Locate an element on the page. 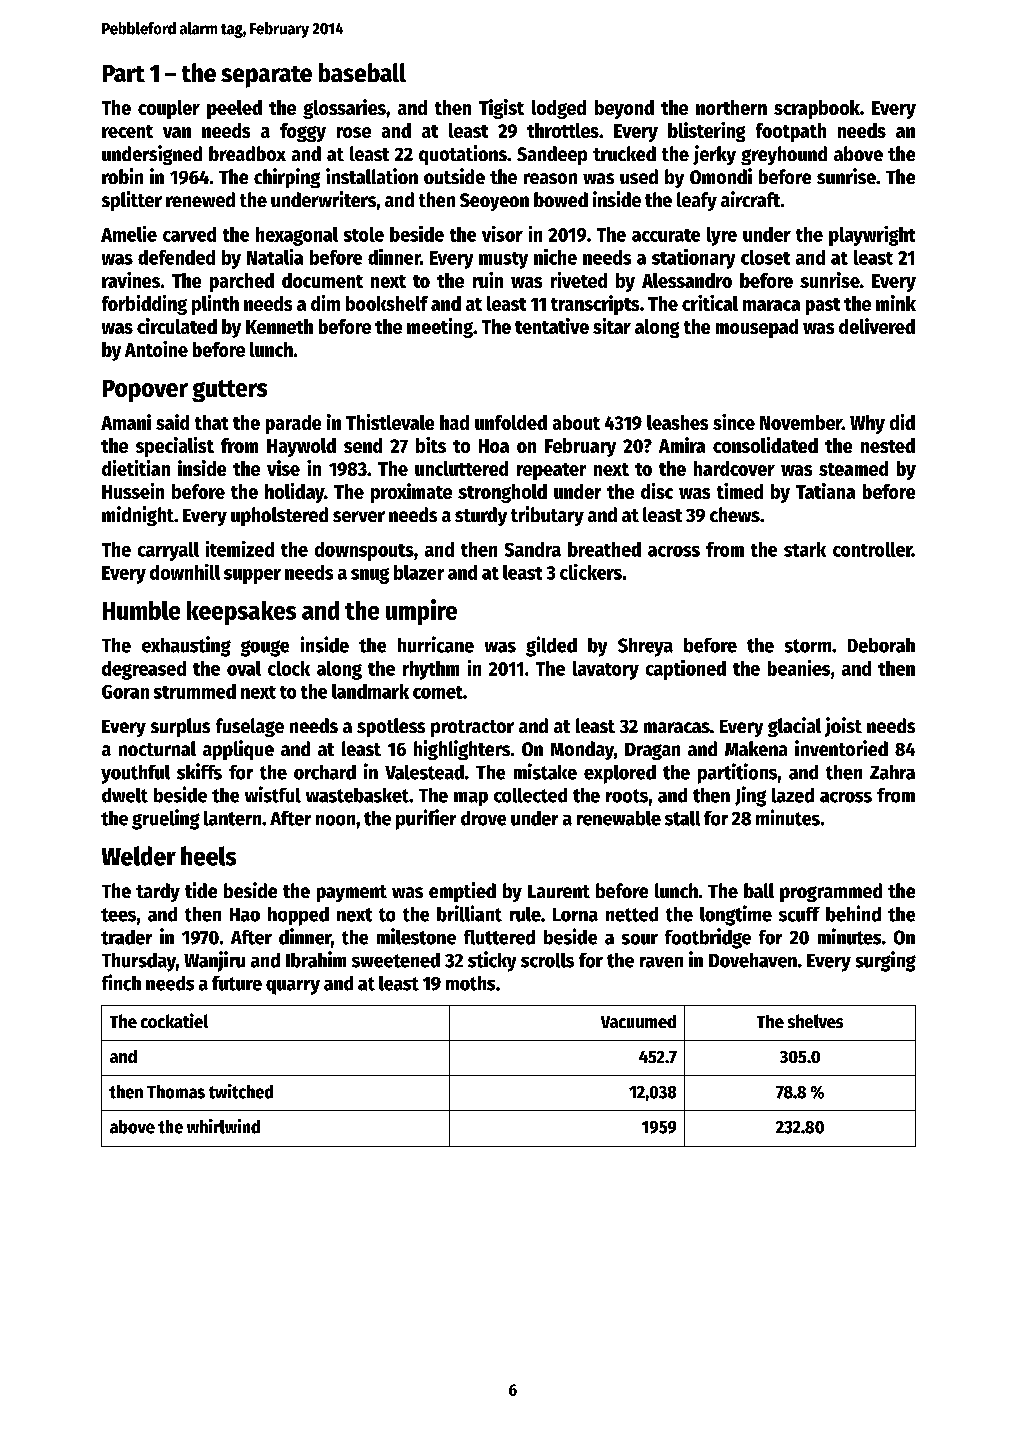 The image size is (1017, 1445). scrapbook is located at coordinates (817, 109).
